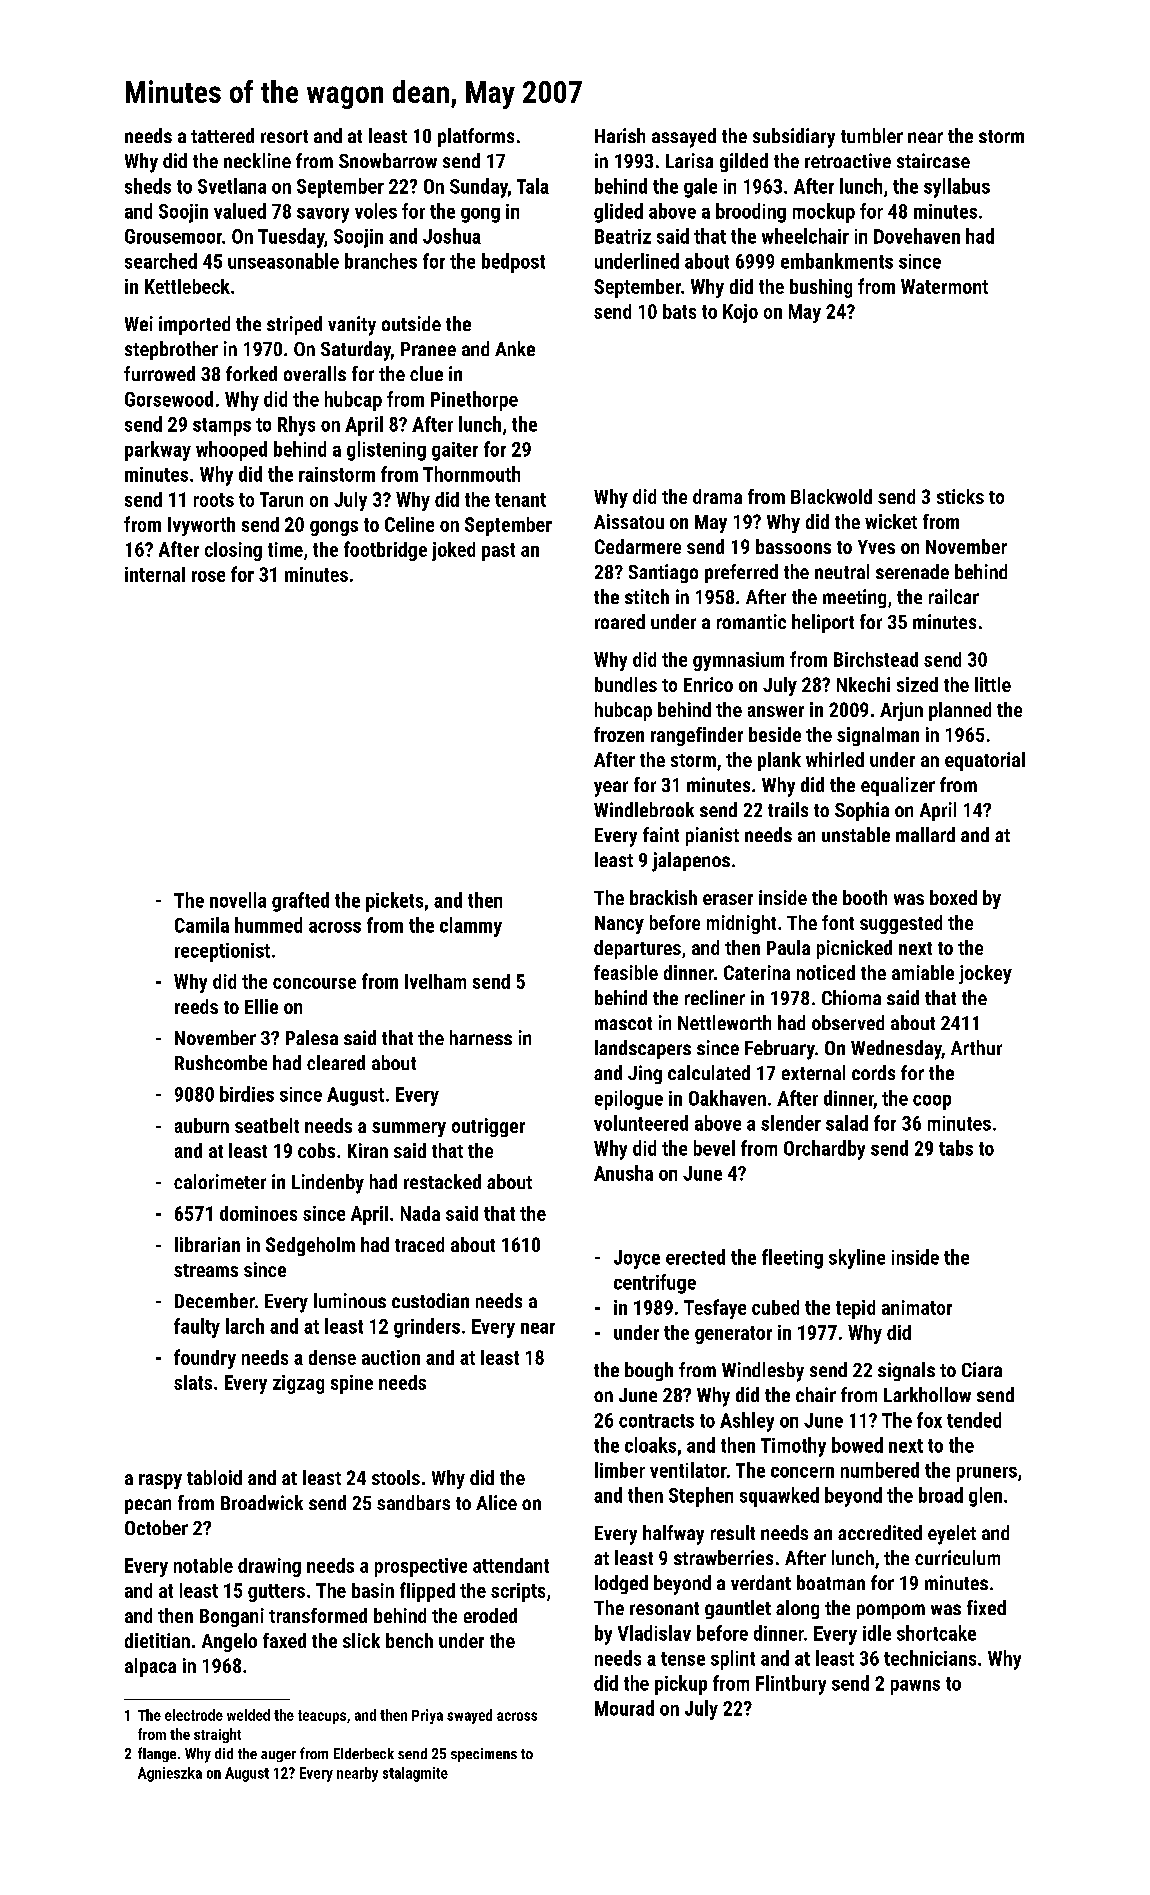  I want to click on Wednesday, so click(896, 1050).
